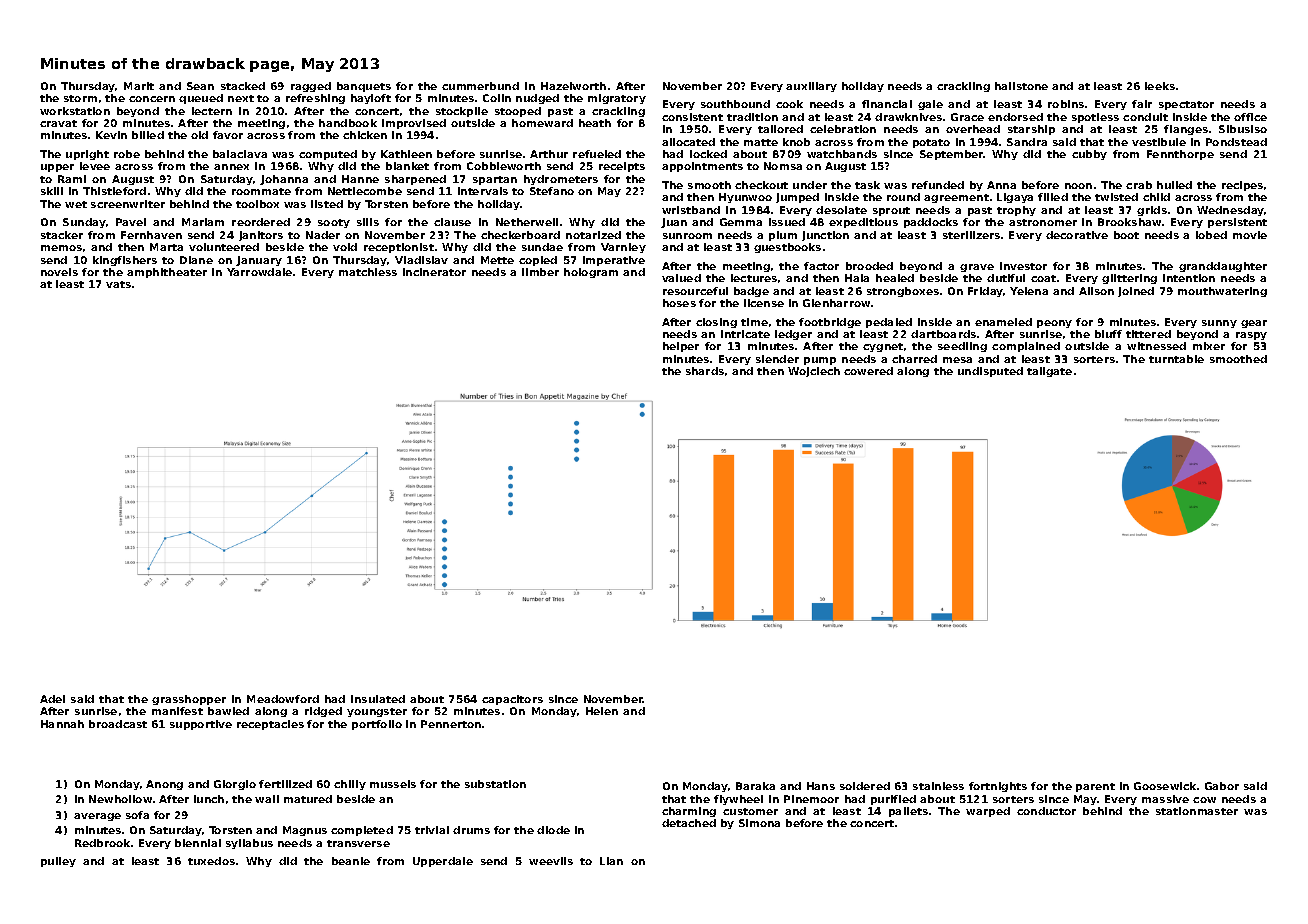 This document has height=924, width=1308. I want to click on leeks, so click(1160, 86).
